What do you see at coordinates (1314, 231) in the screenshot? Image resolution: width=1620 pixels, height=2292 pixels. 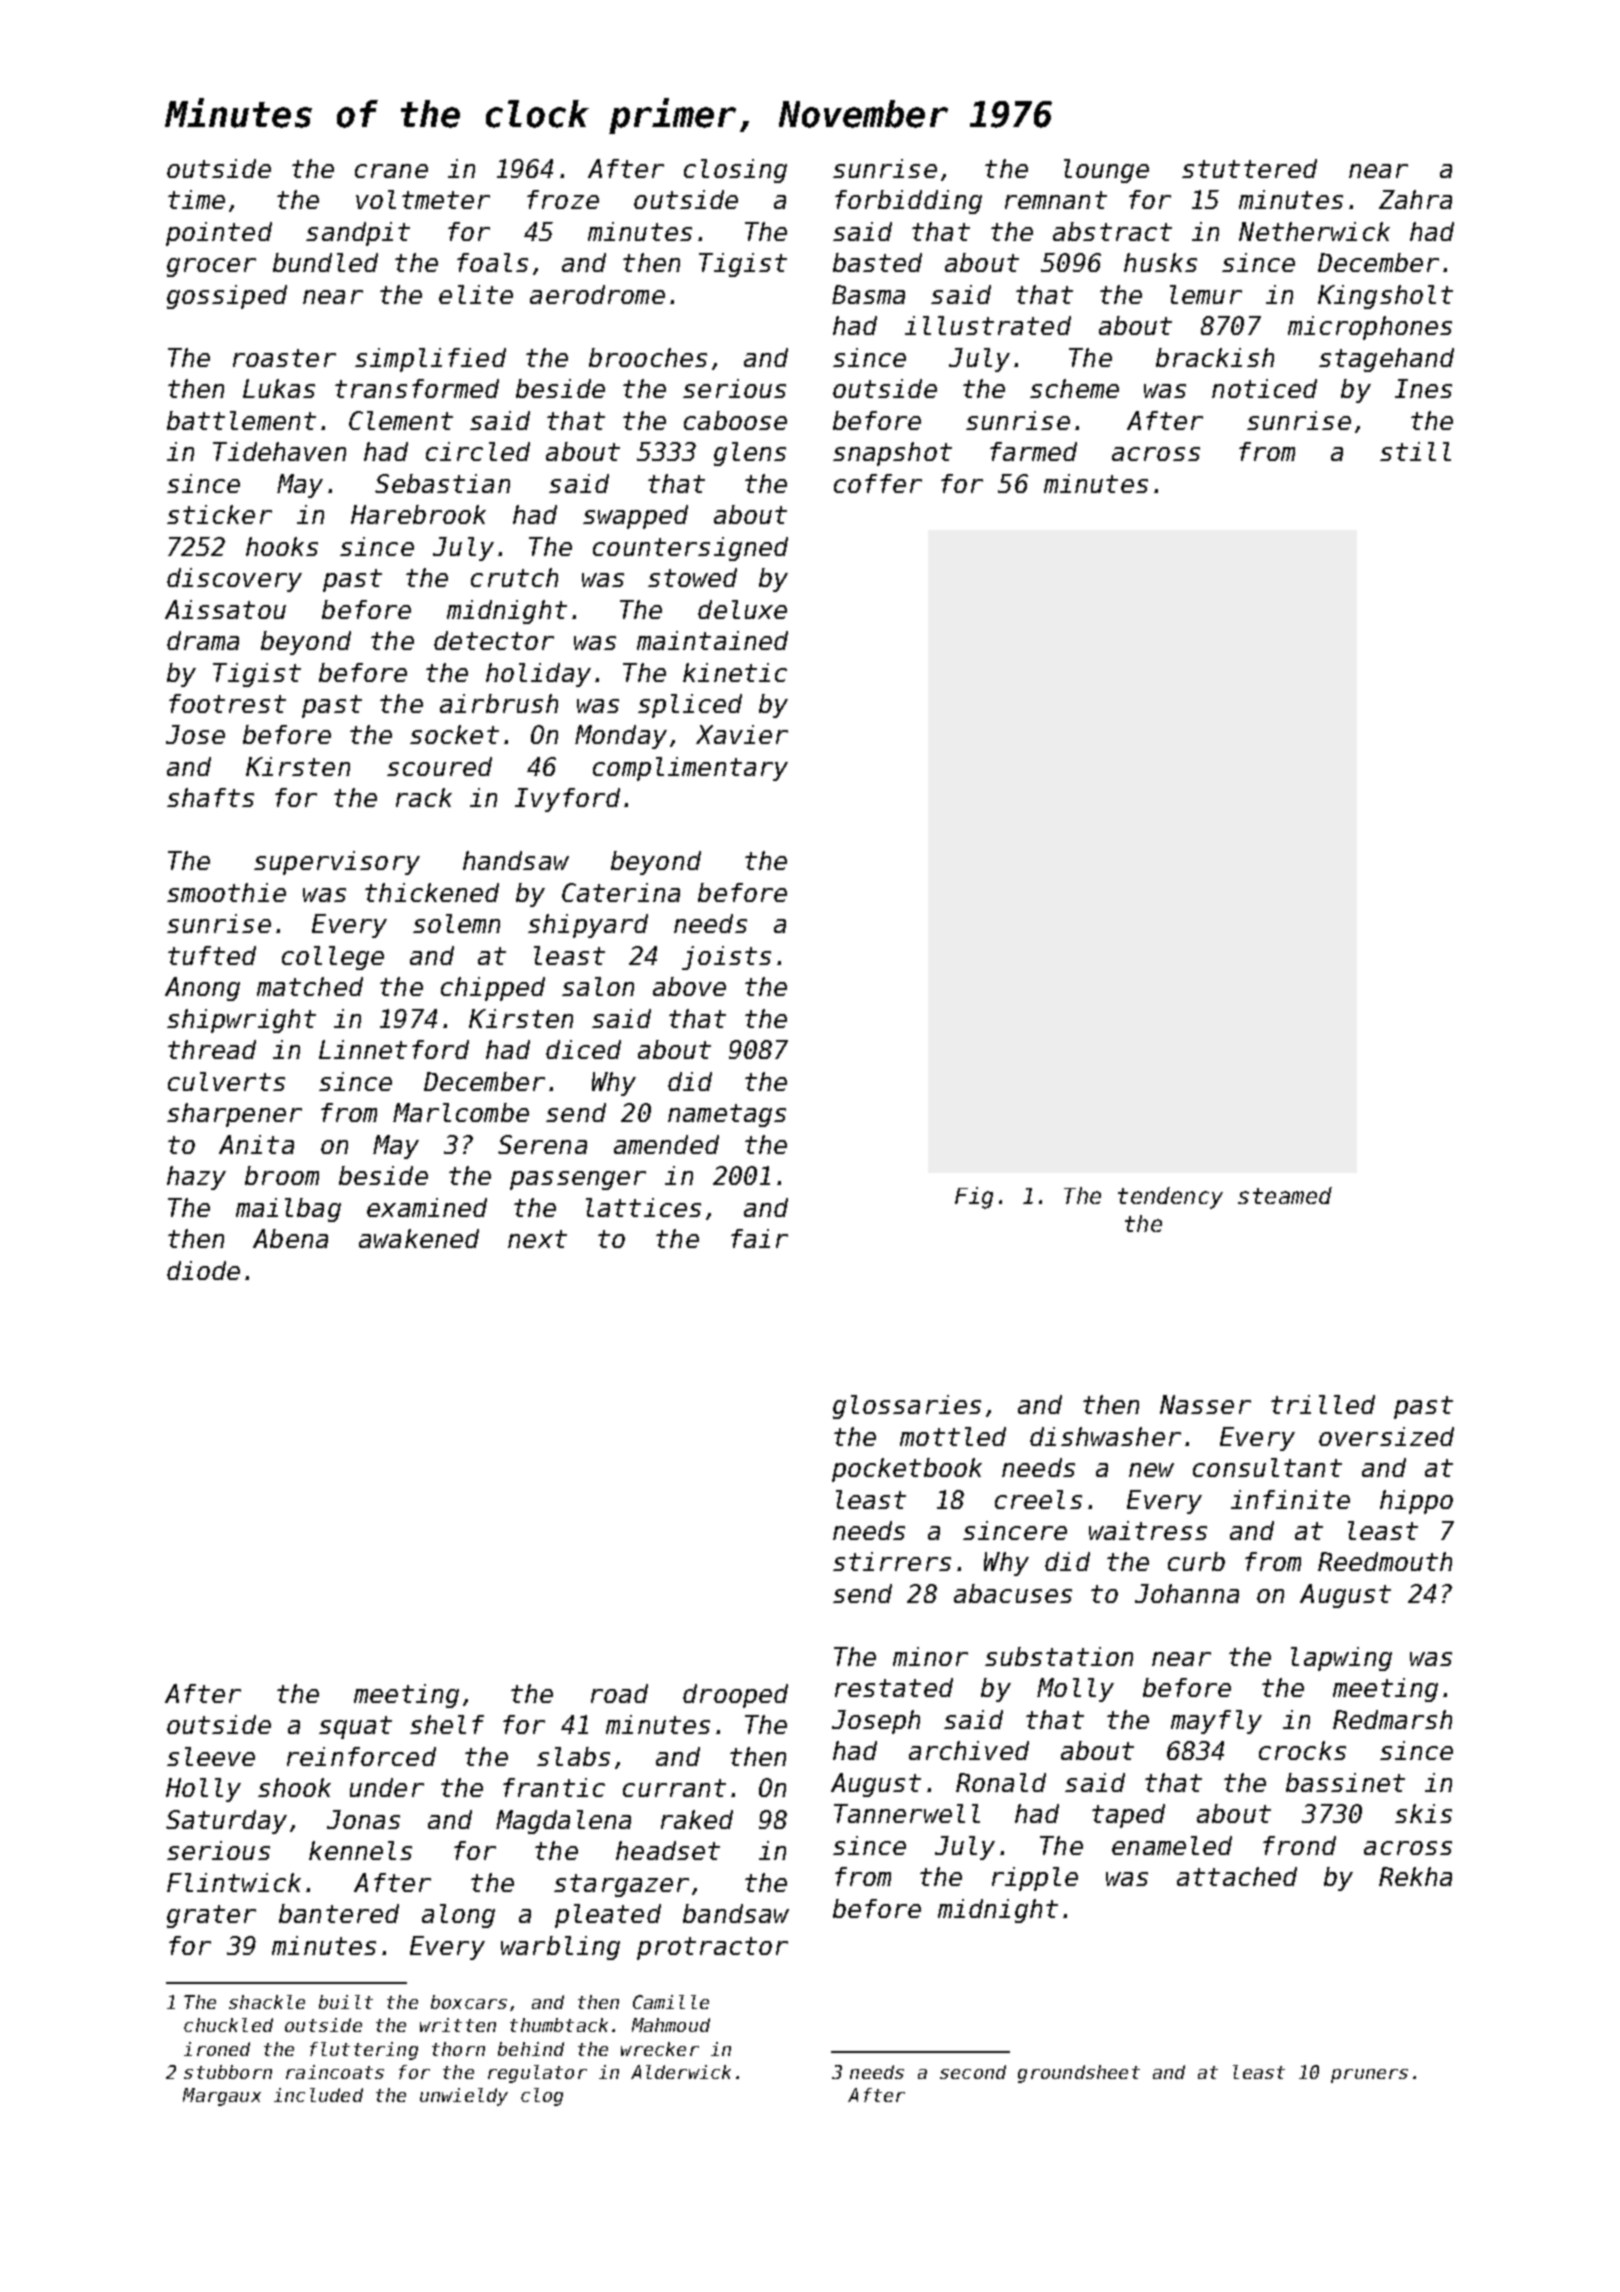 I see `Netherwick` at bounding box center [1314, 231].
